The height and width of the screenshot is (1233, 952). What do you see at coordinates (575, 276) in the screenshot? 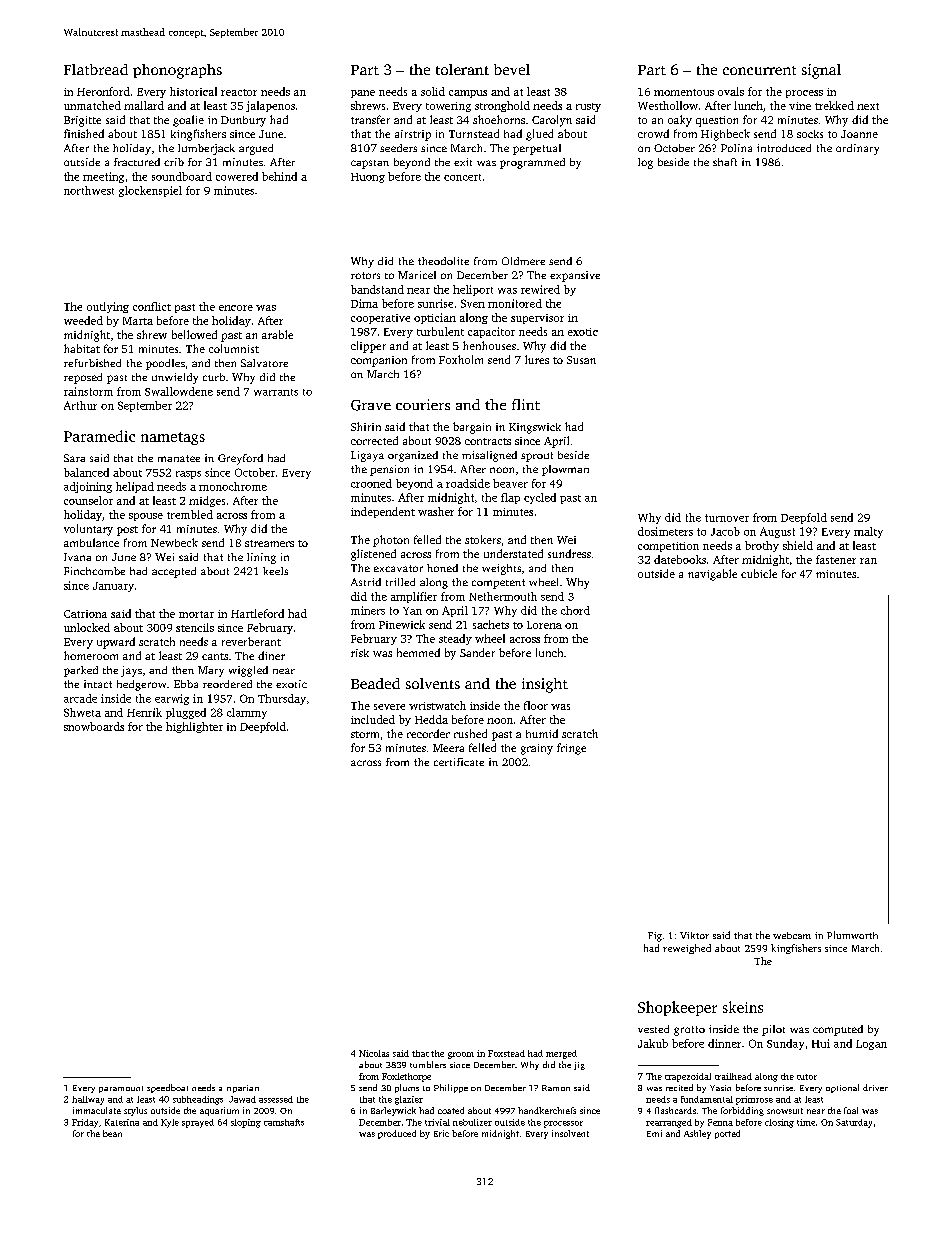
I see `expansive` at bounding box center [575, 276].
